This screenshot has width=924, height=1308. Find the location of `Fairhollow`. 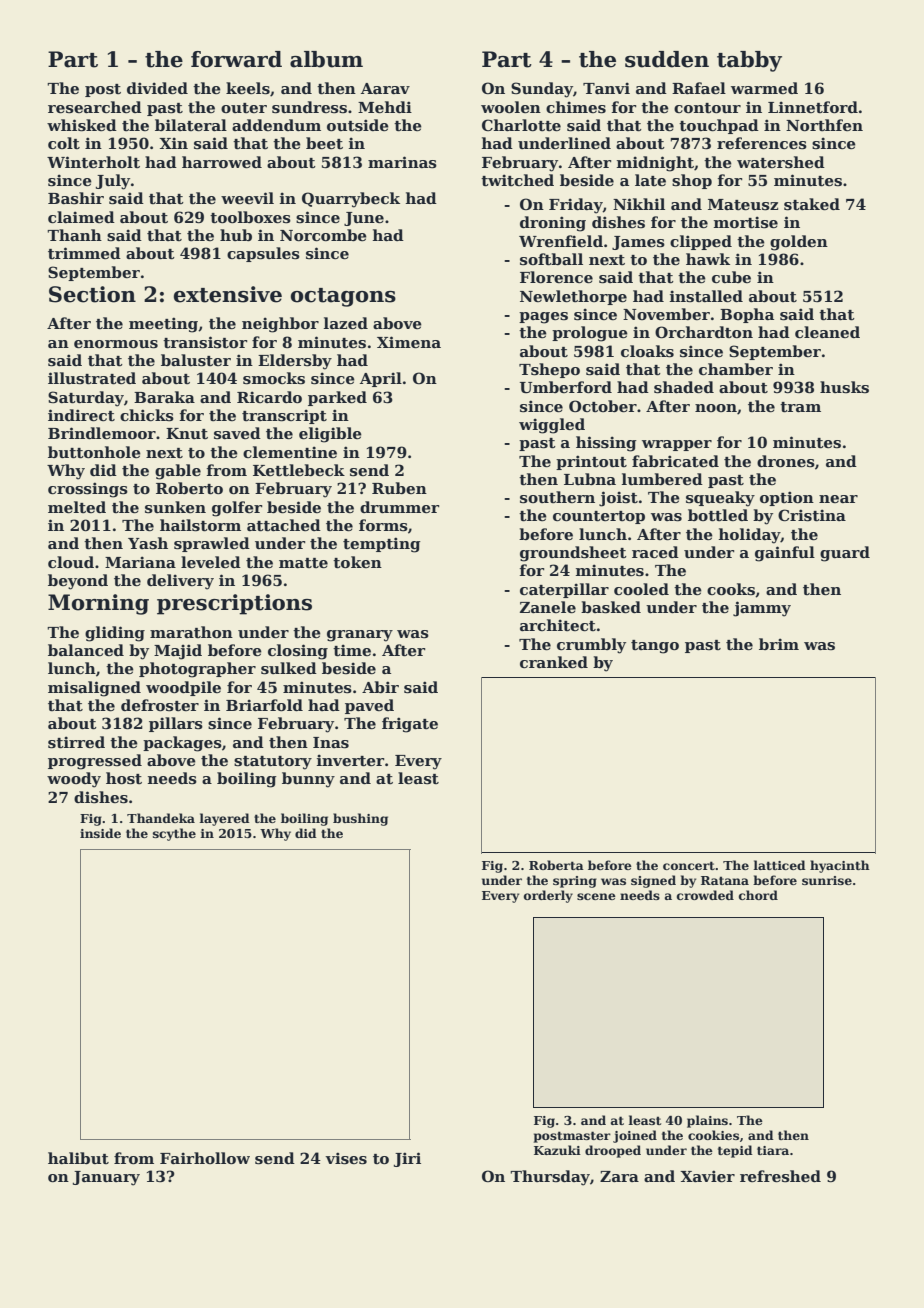

Fairhollow is located at coordinates (205, 1158).
